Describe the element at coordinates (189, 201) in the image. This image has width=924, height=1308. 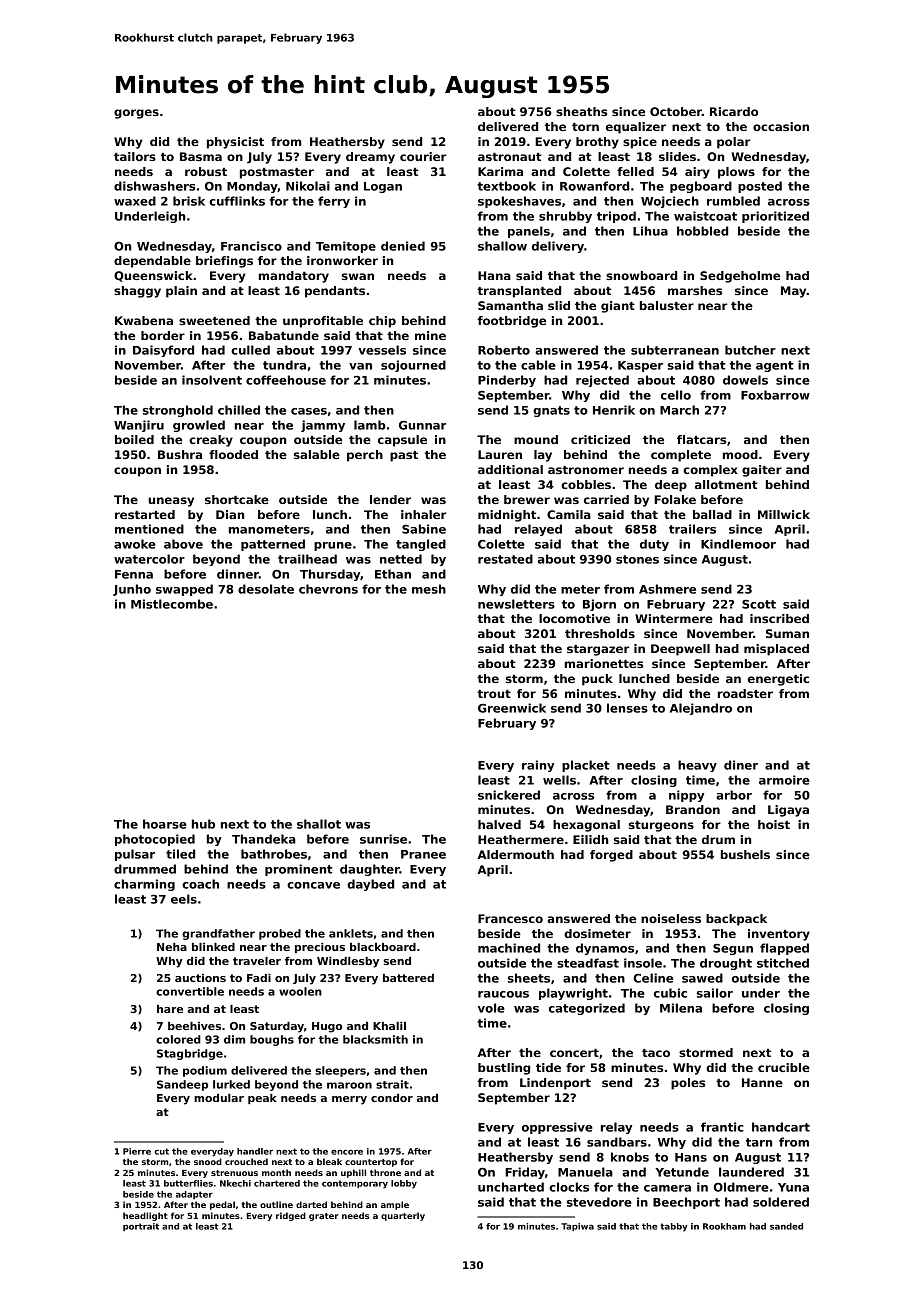
I see `brisk` at that location.
